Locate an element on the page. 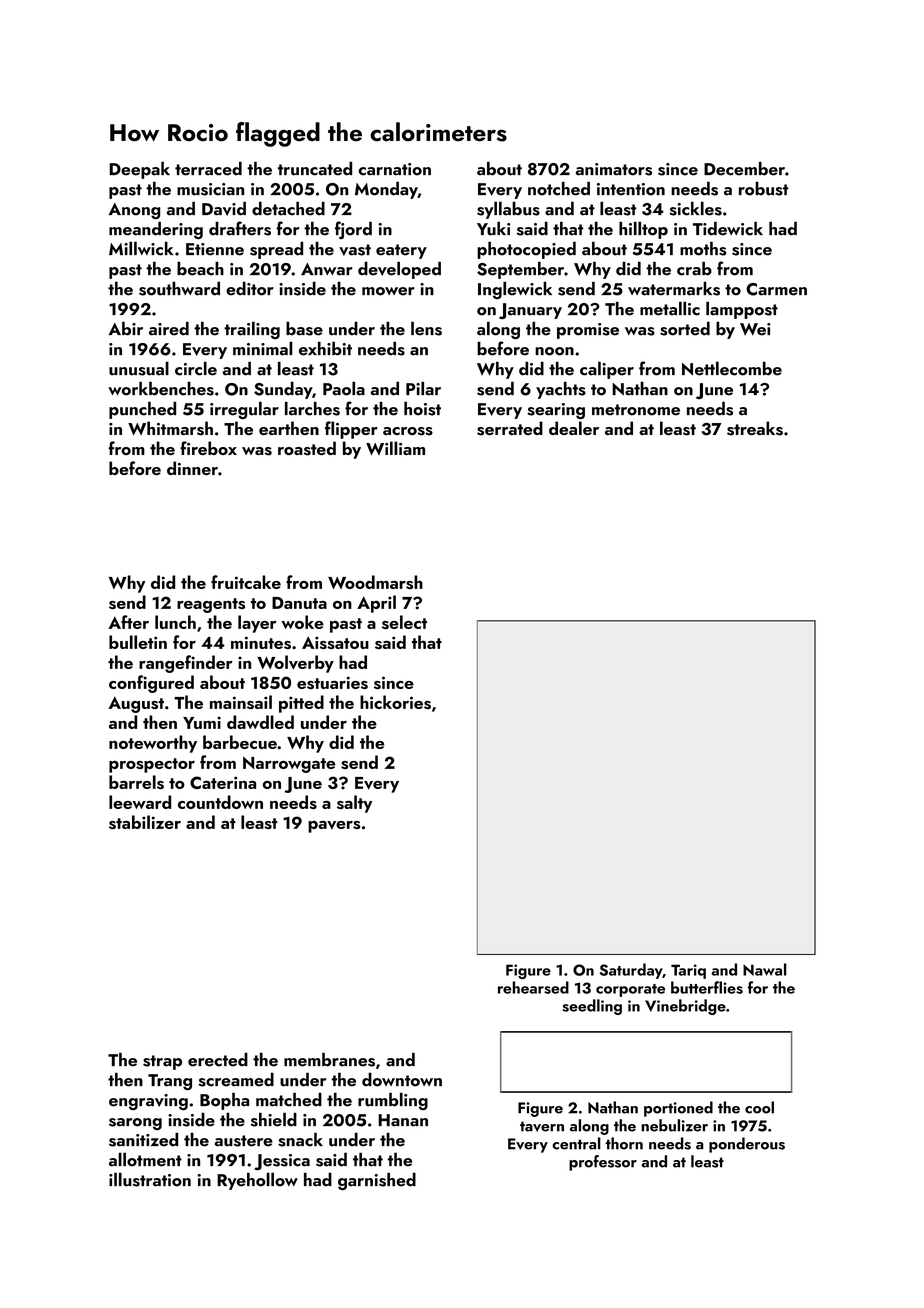 The width and height of the document is (924, 1308). hickories is located at coordinates (395, 702).
